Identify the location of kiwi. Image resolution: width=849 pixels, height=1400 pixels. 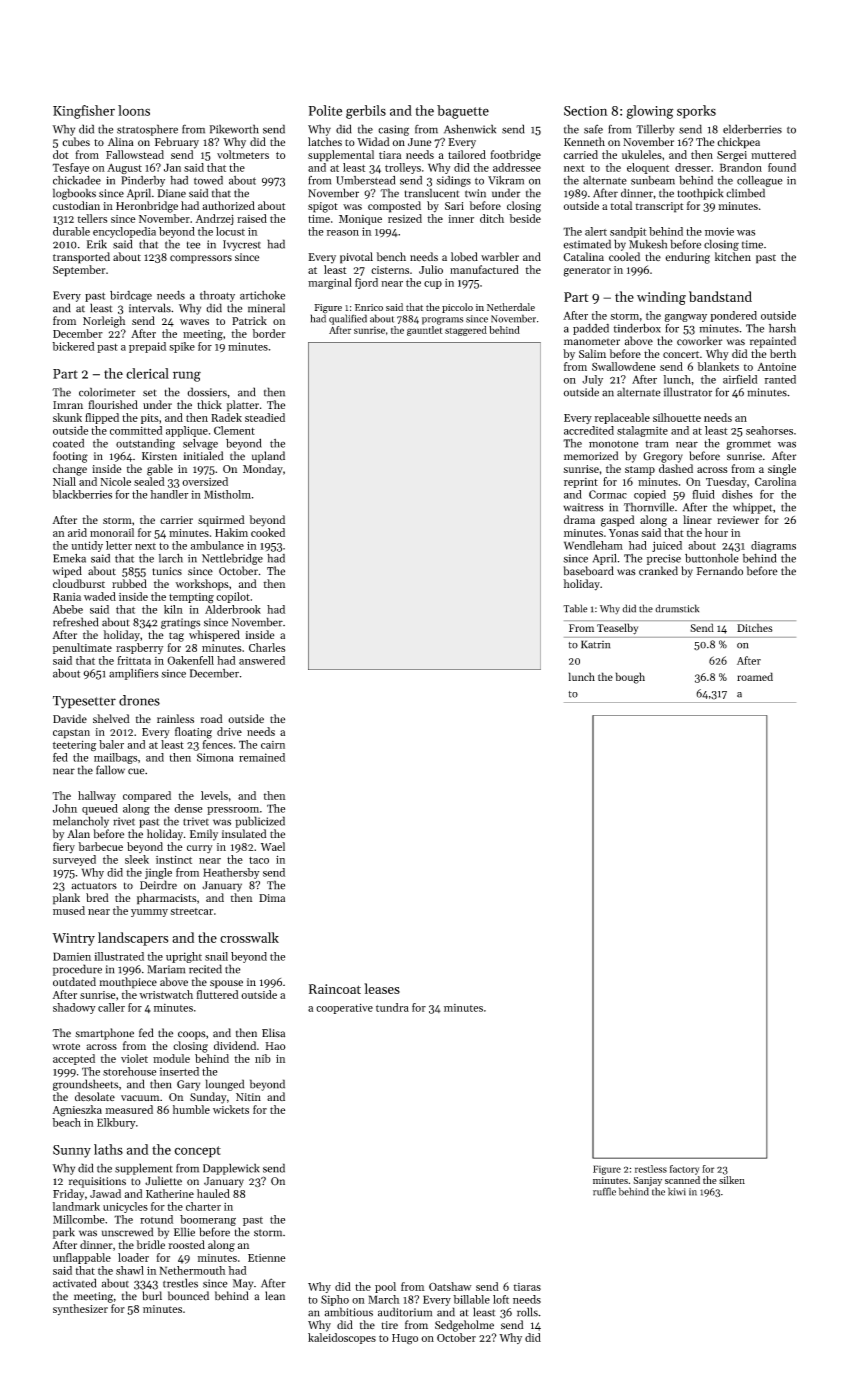
(677, 1191).
